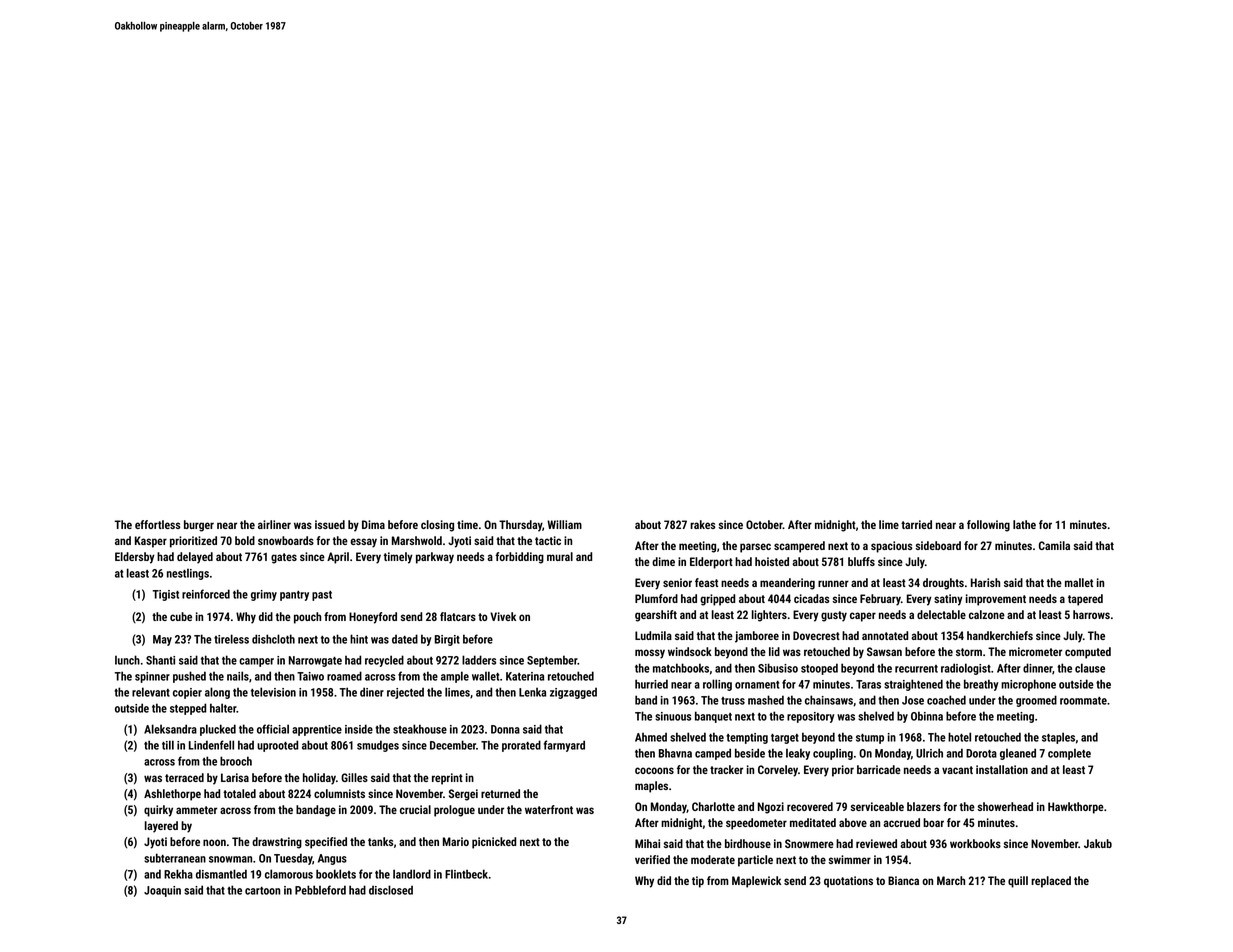  Describe the element at coordinates (236, 761) in the screenshot. I see `brooch` at that location.
